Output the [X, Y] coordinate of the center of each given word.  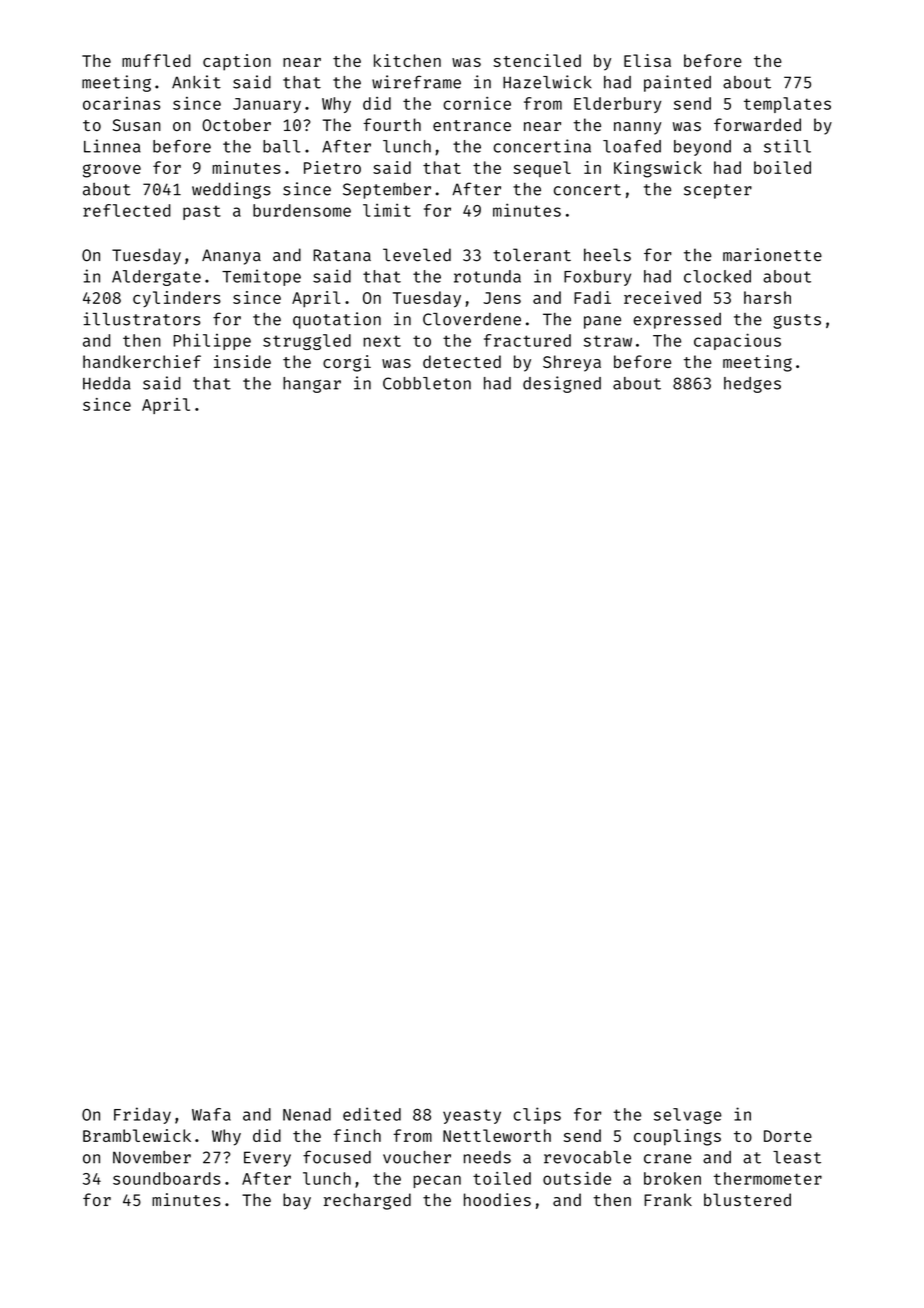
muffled [156, 60]
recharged [367, 1201]
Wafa [211, 1114]
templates [787, 105]
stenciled [537, 60]
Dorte [788, 1136]
